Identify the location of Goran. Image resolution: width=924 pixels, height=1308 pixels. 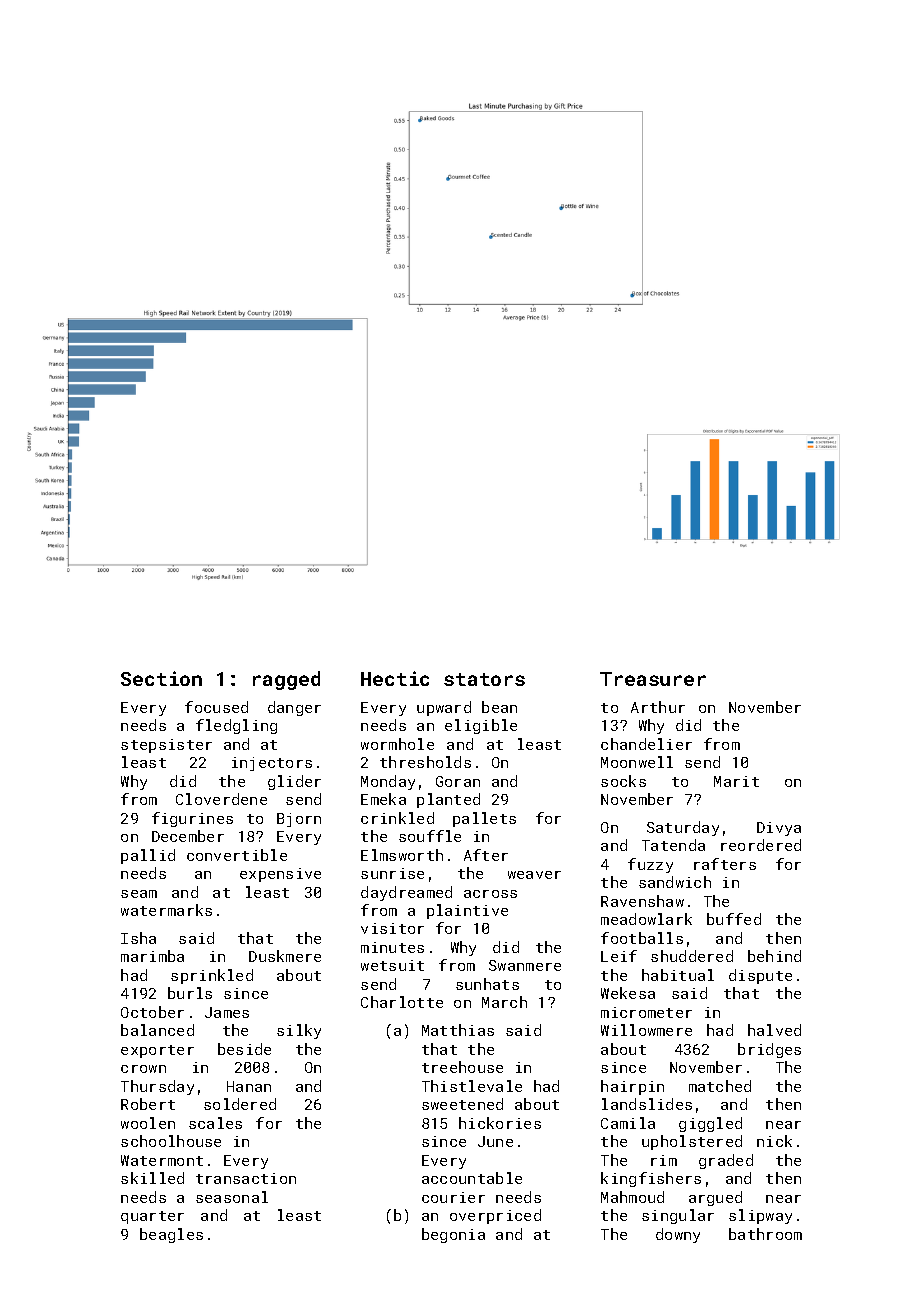
(458, 781).
